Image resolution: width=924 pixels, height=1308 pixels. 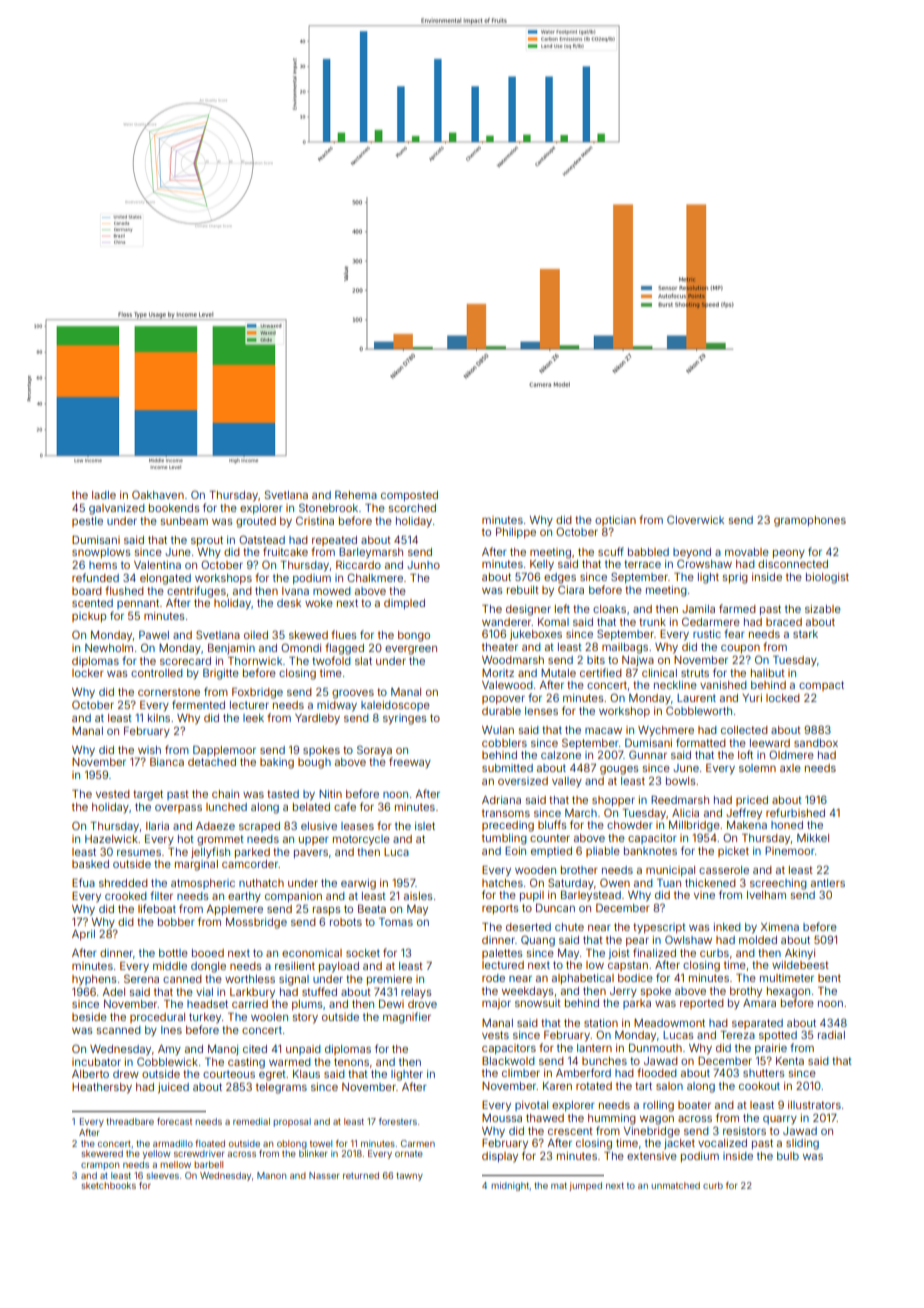 What do you see at coordinates (827, 578) in the screenshot?
I see `biologist` at bounding box center [827, 578].
